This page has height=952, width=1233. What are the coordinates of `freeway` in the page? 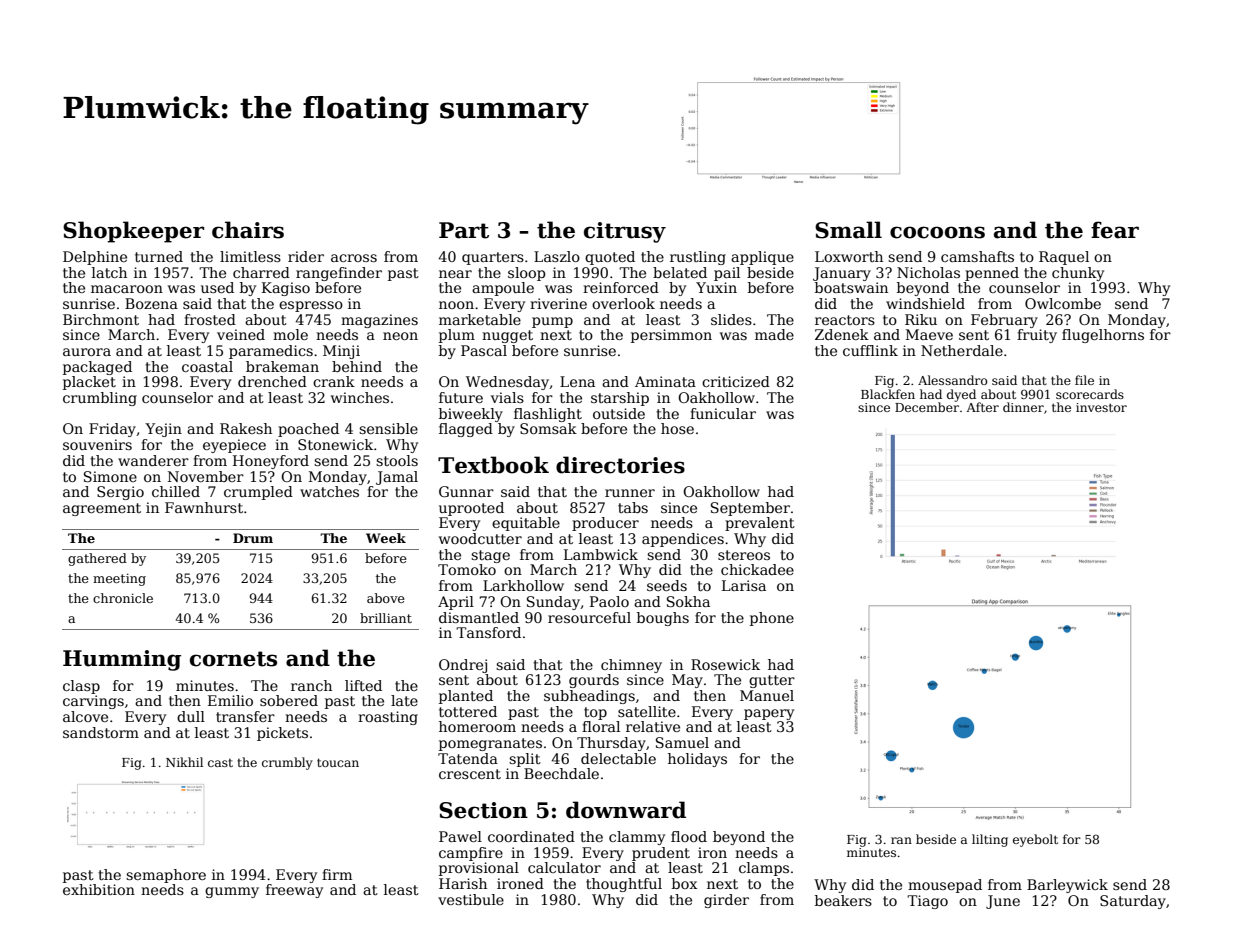 It's located at (294, 891).
